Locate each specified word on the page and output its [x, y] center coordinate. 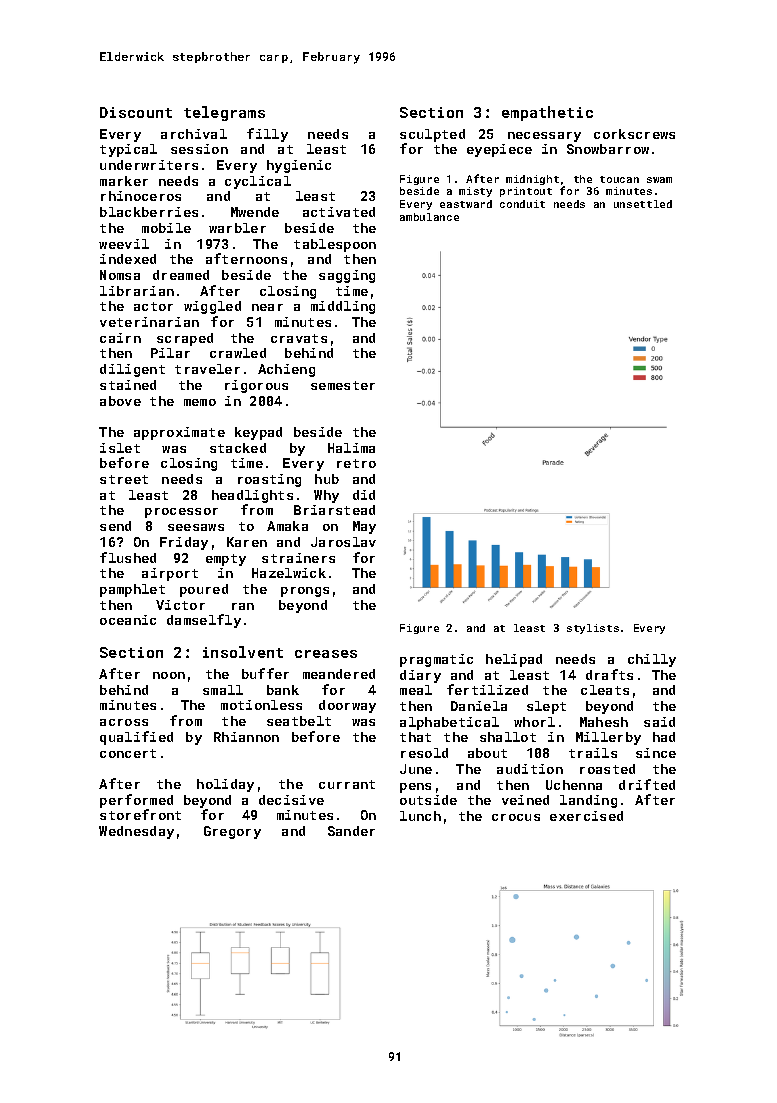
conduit [522, 204]
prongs [305, 592]
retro [356, 463]
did [364, 495]
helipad [514, 660]
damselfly [204, 621]
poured [204, 590]
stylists [593, 629]
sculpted [432, 135]
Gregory [232, 832]
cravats [299, 338]
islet [120, 448]
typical [128, 150]
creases [326, 654]
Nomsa [120, 275]
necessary [544, 137]
